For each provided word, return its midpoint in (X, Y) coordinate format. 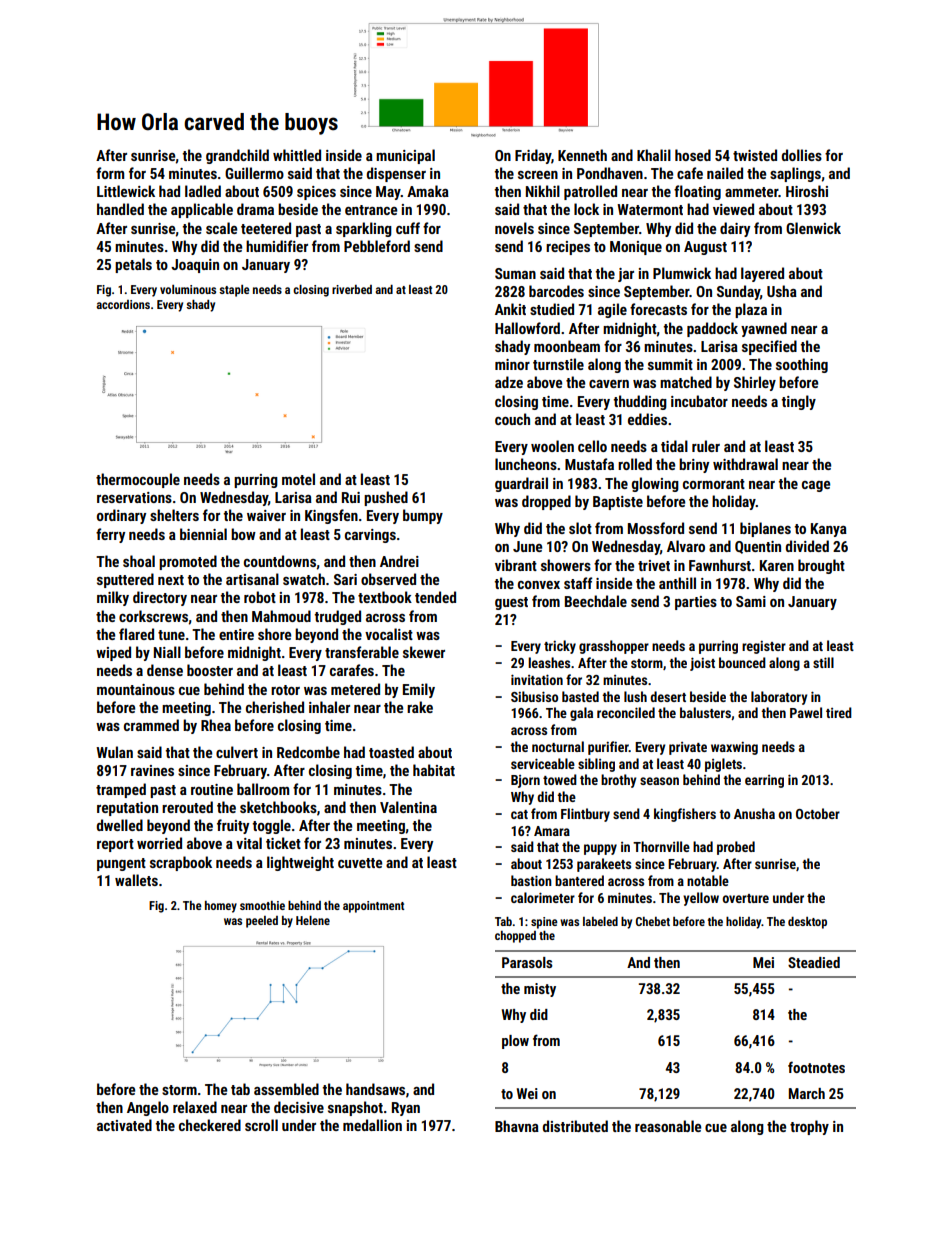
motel (298, 479)
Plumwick (682, 273)
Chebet (653, 921)
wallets (136, 880)
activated (124, 1125)
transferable (362, 652)
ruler (706, 446)
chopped (515, 937)
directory (160, 598)
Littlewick (126, 191)
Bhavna (517, 1126)
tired (839, 712)
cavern (609, 384)
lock (586, 209)
